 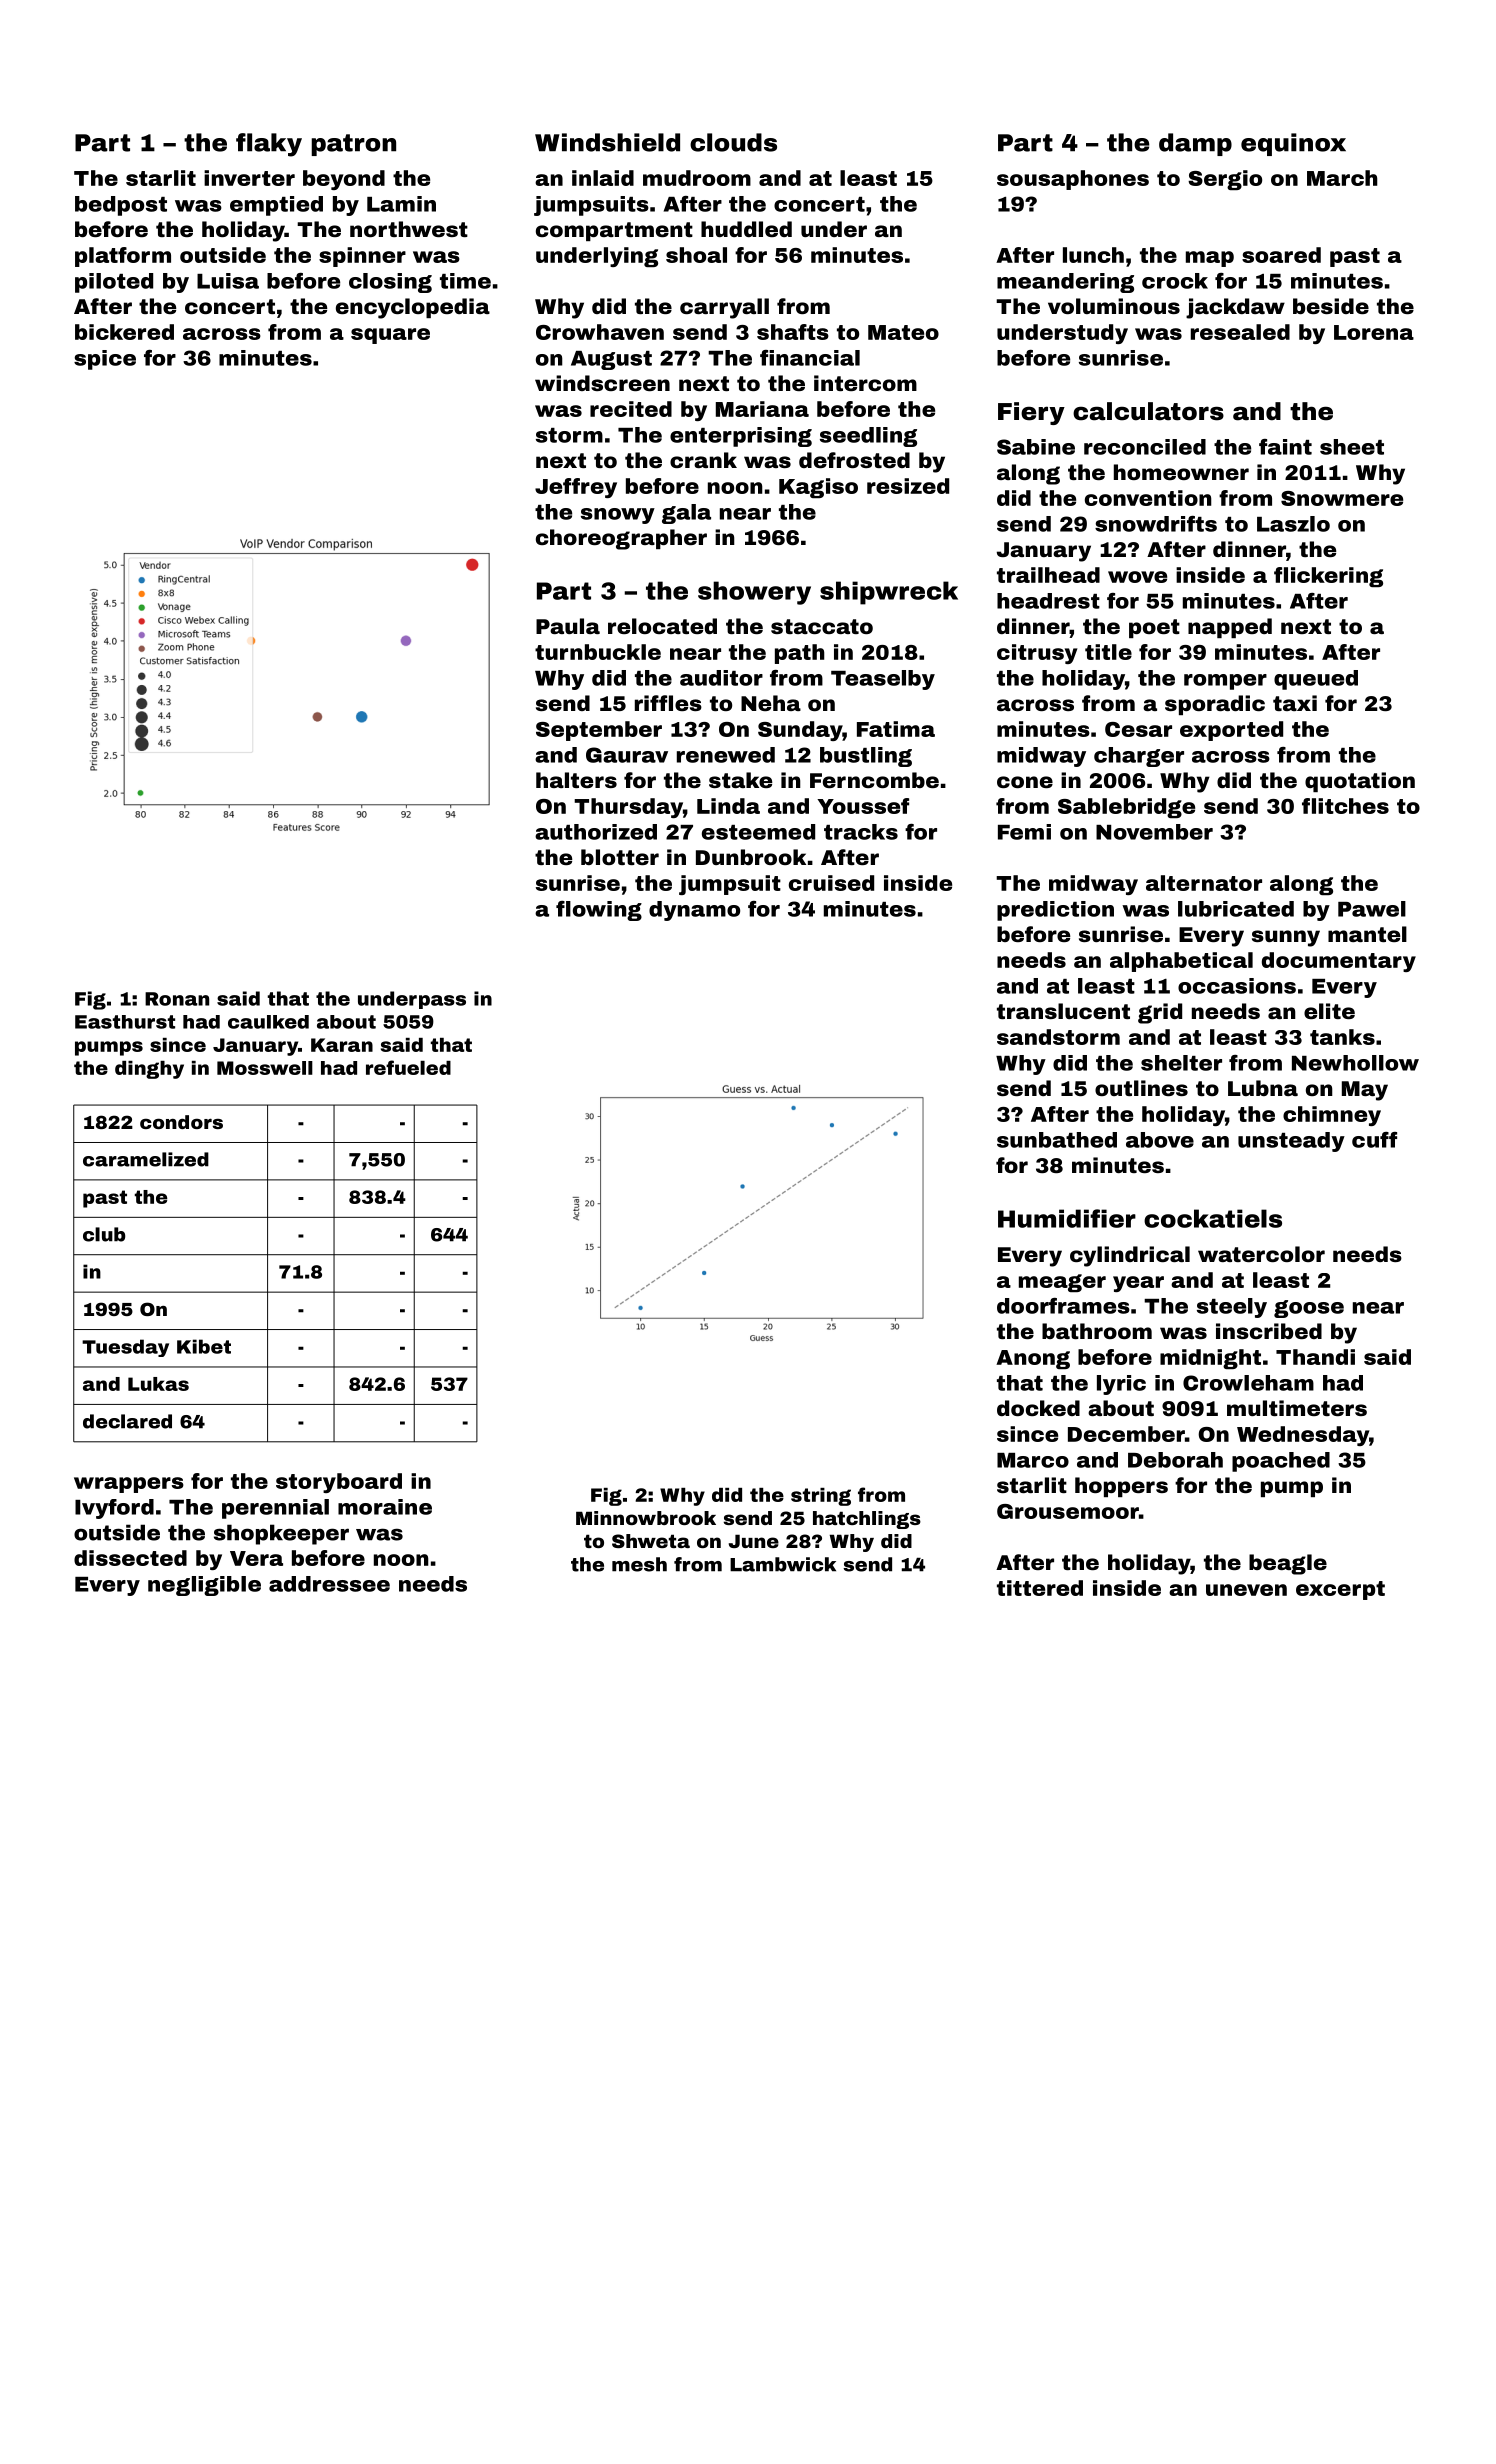 I want to click on clouds, so click(x=733, y=142).
